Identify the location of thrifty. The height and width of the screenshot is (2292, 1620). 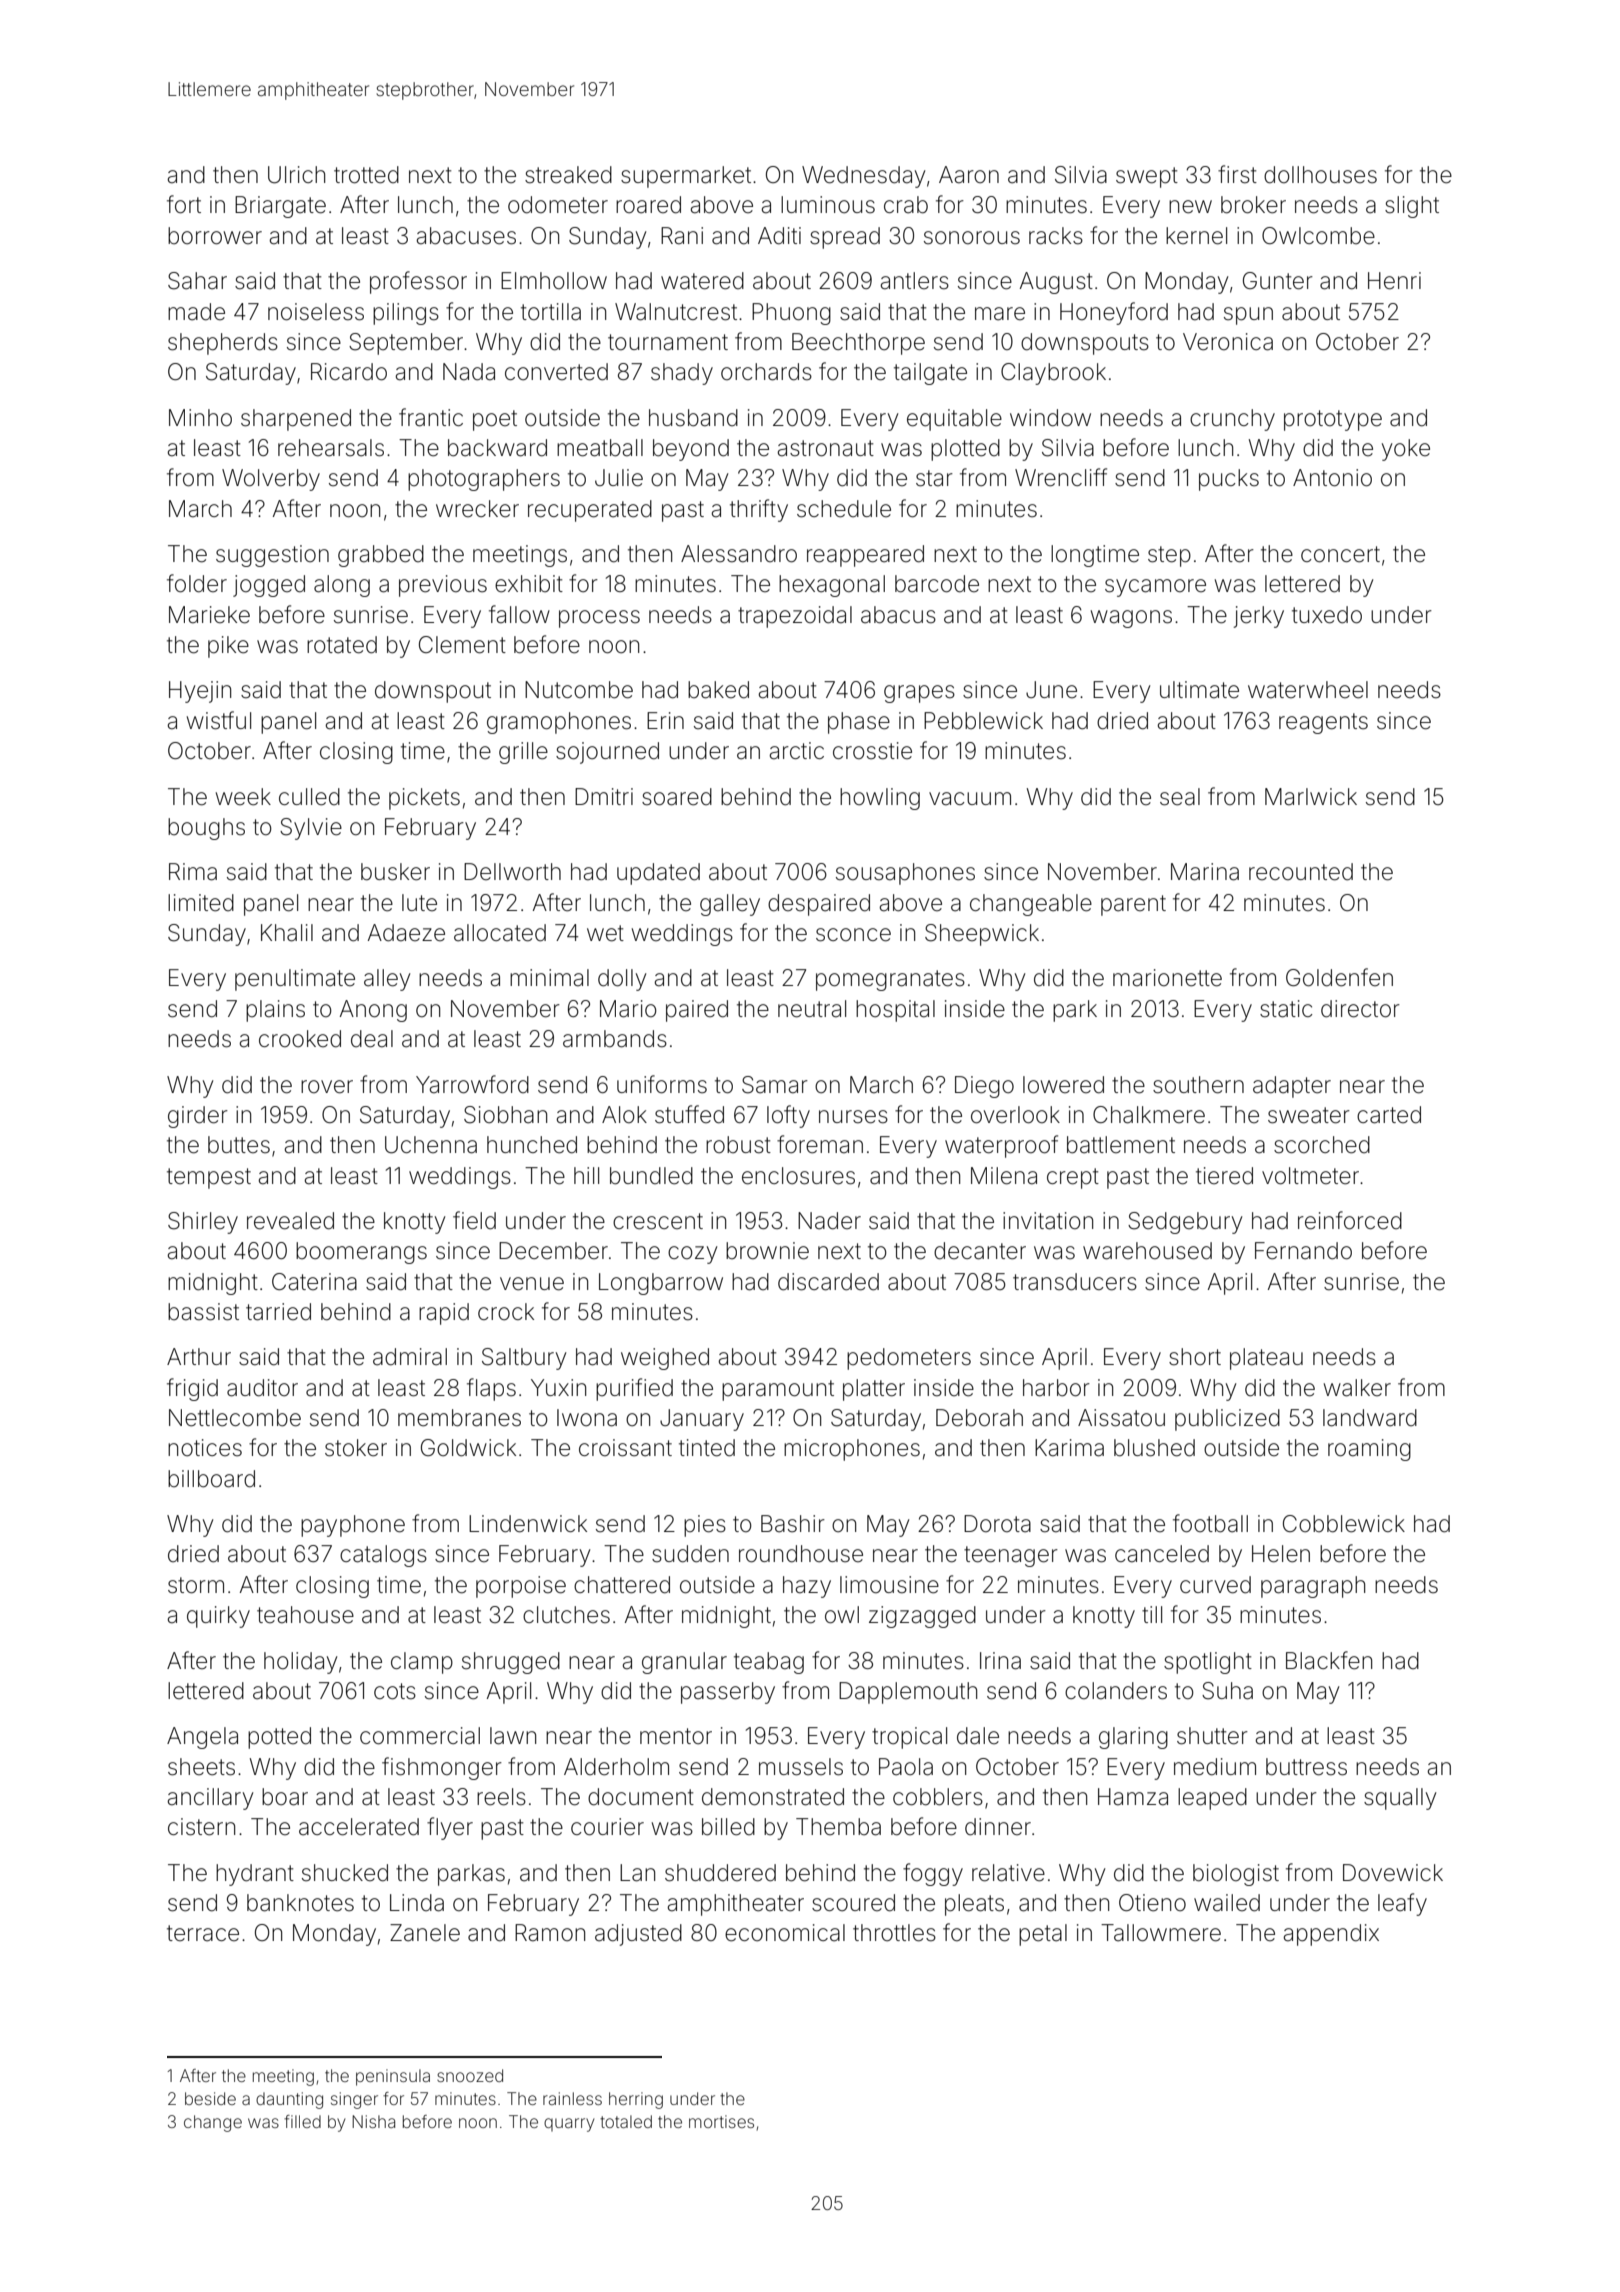
(759, 510).
